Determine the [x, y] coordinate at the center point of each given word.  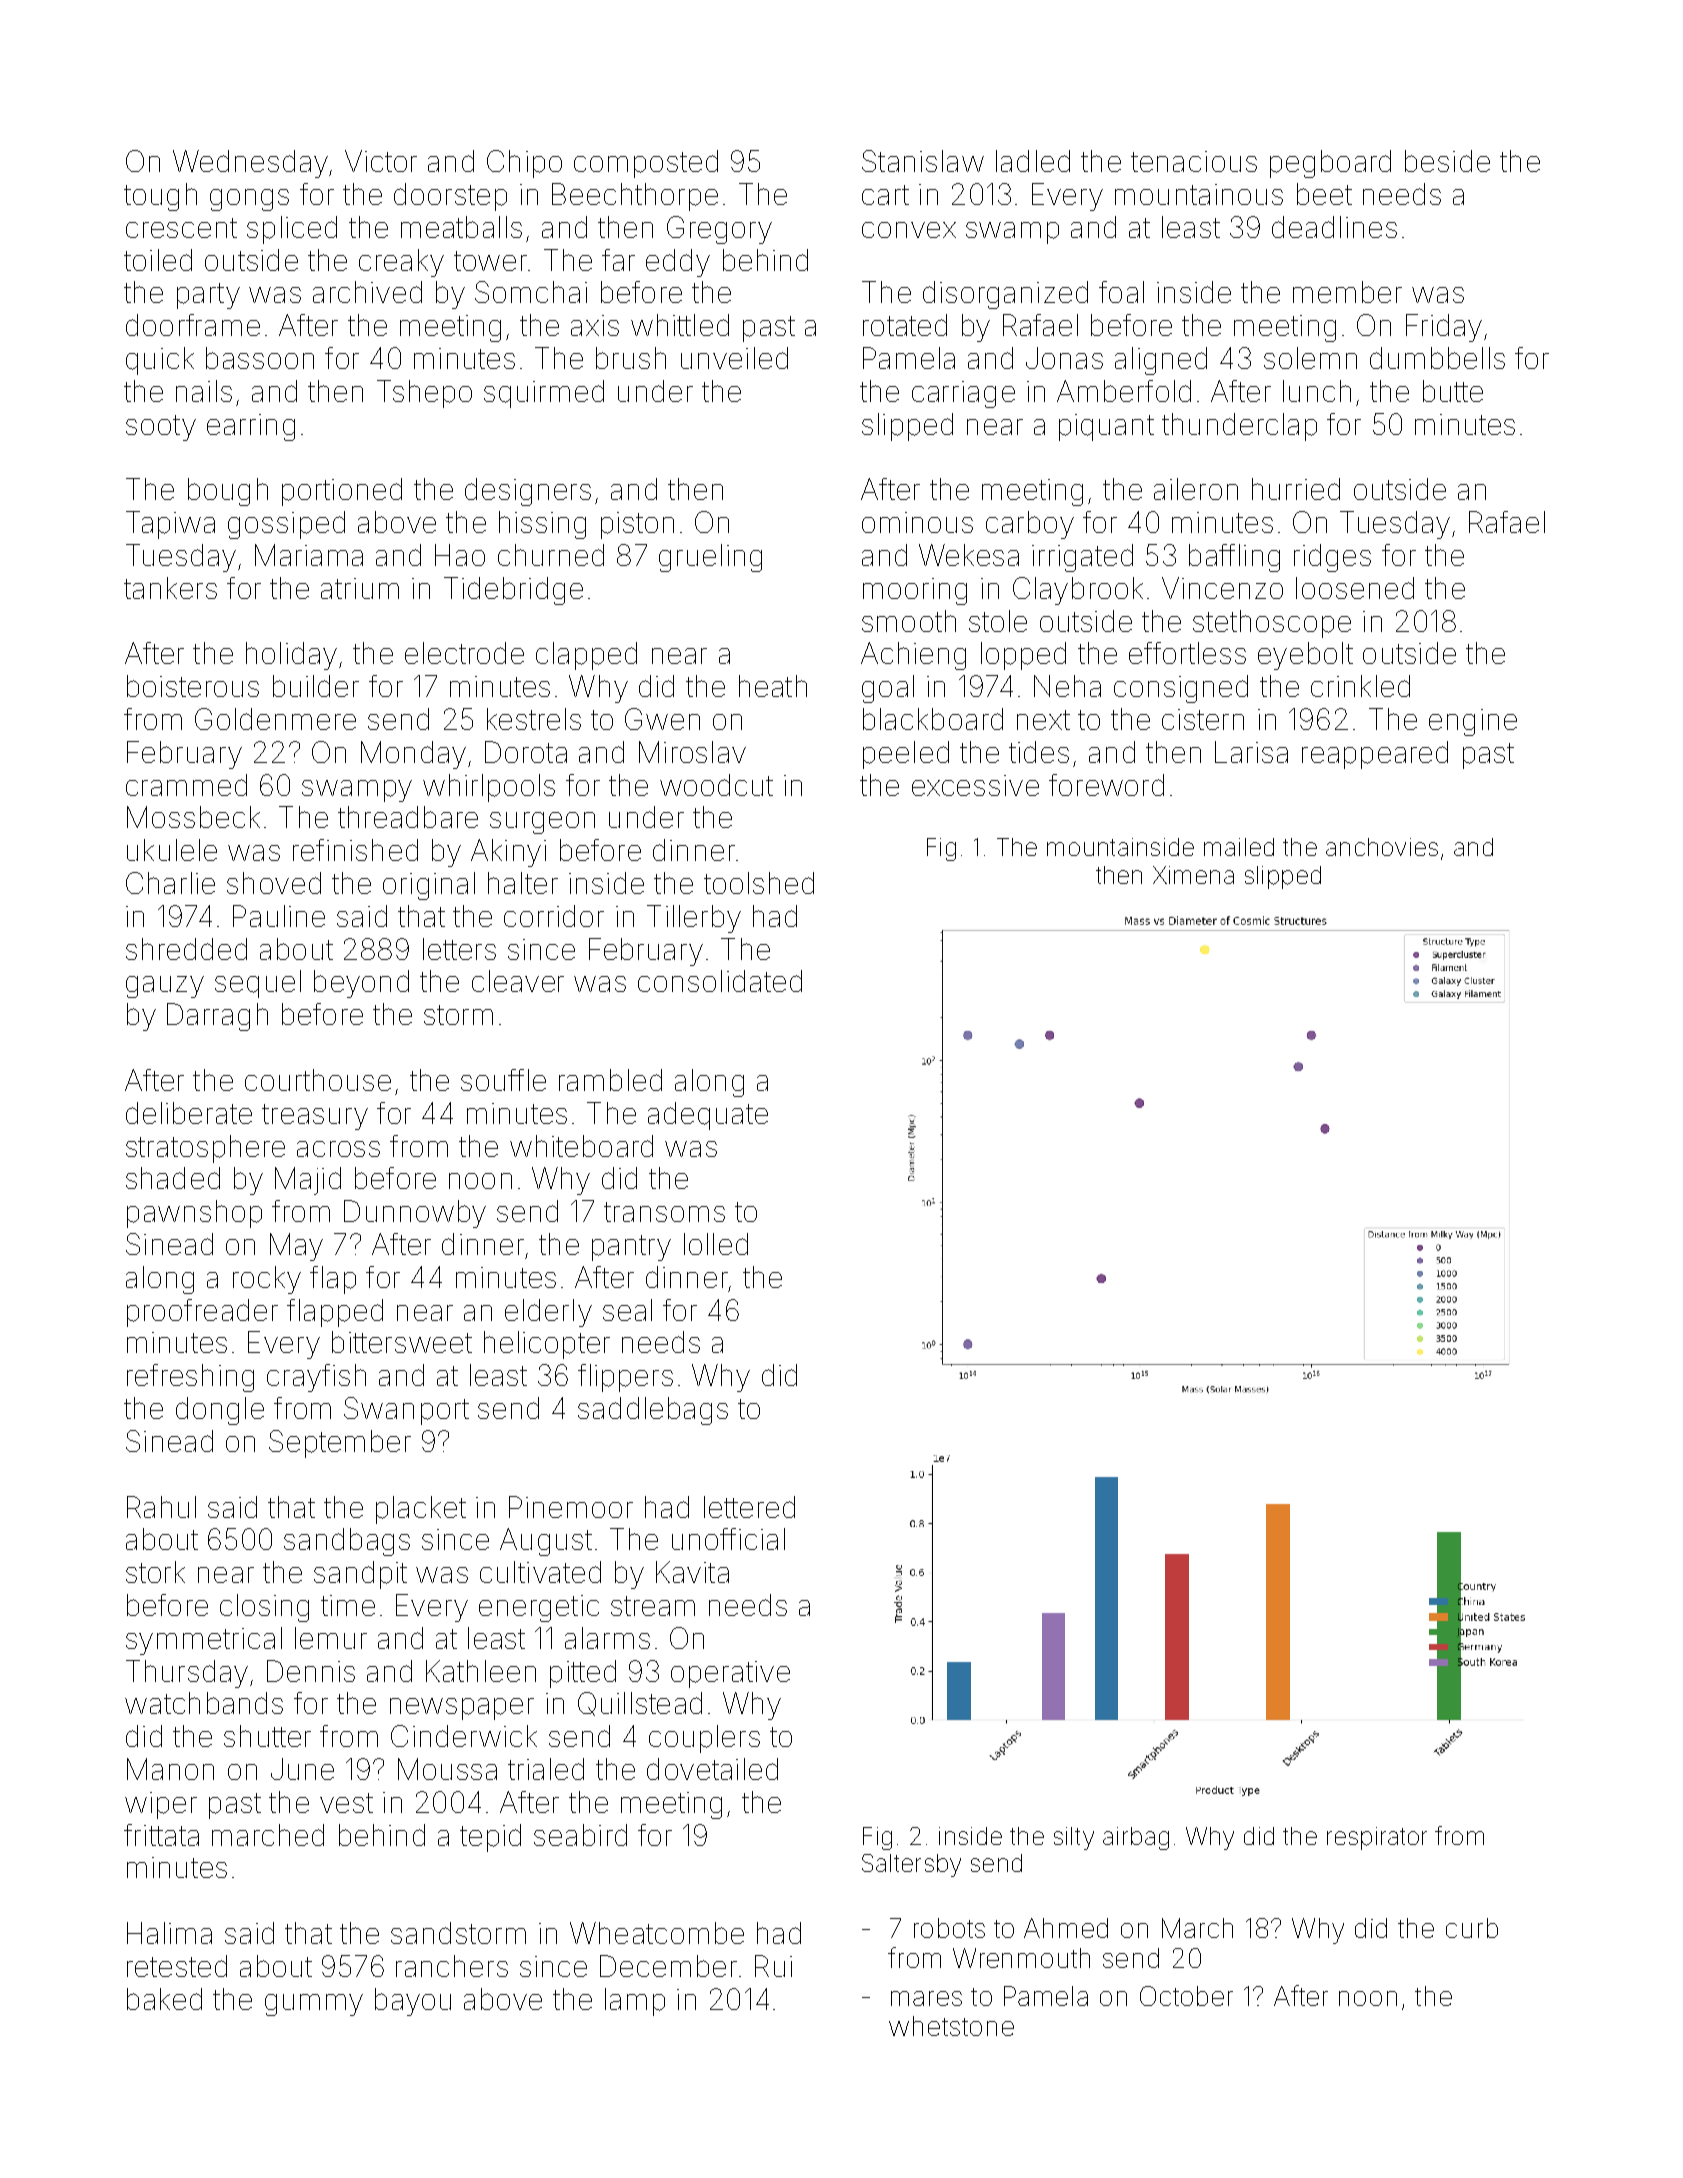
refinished [355, 850]
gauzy [165, 987]
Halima [169, 1933]
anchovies [1382, 847]
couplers [704, 1739]
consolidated [720, 981]
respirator [1377, 1838]
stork [155, 1572]
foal [1121, 292]
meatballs [461, 227]
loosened [1355, 588]
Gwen [662, 719]
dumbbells [1437, 358]
